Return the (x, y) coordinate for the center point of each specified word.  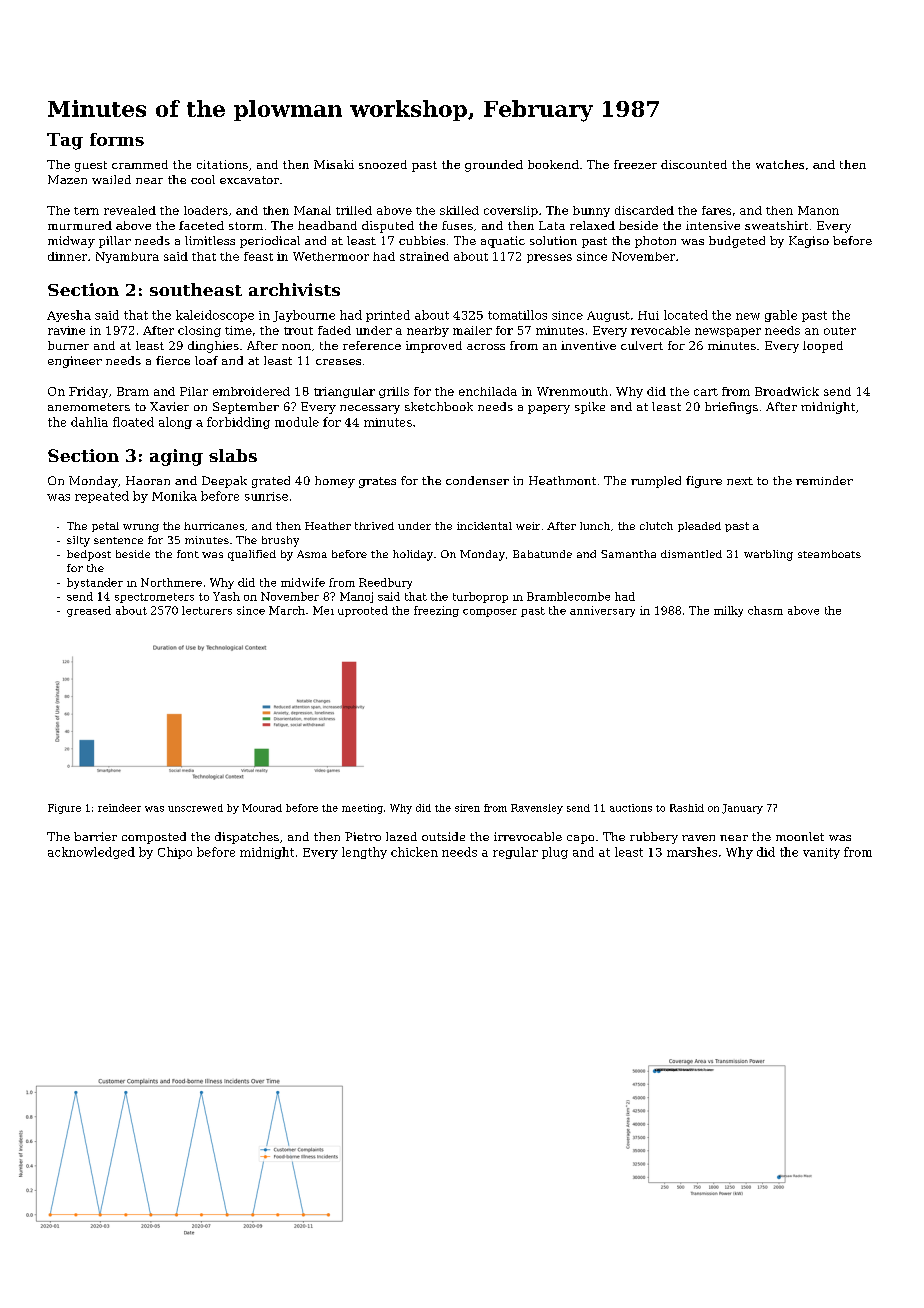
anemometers (89, 407)
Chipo (175, 853)
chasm (765, 610)
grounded (494, 166)
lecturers (207, 610)
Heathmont (562, 480)
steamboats (829, 554)
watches (780, 164)
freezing (436, 611)
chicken (414, 852)
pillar (115, 242)
